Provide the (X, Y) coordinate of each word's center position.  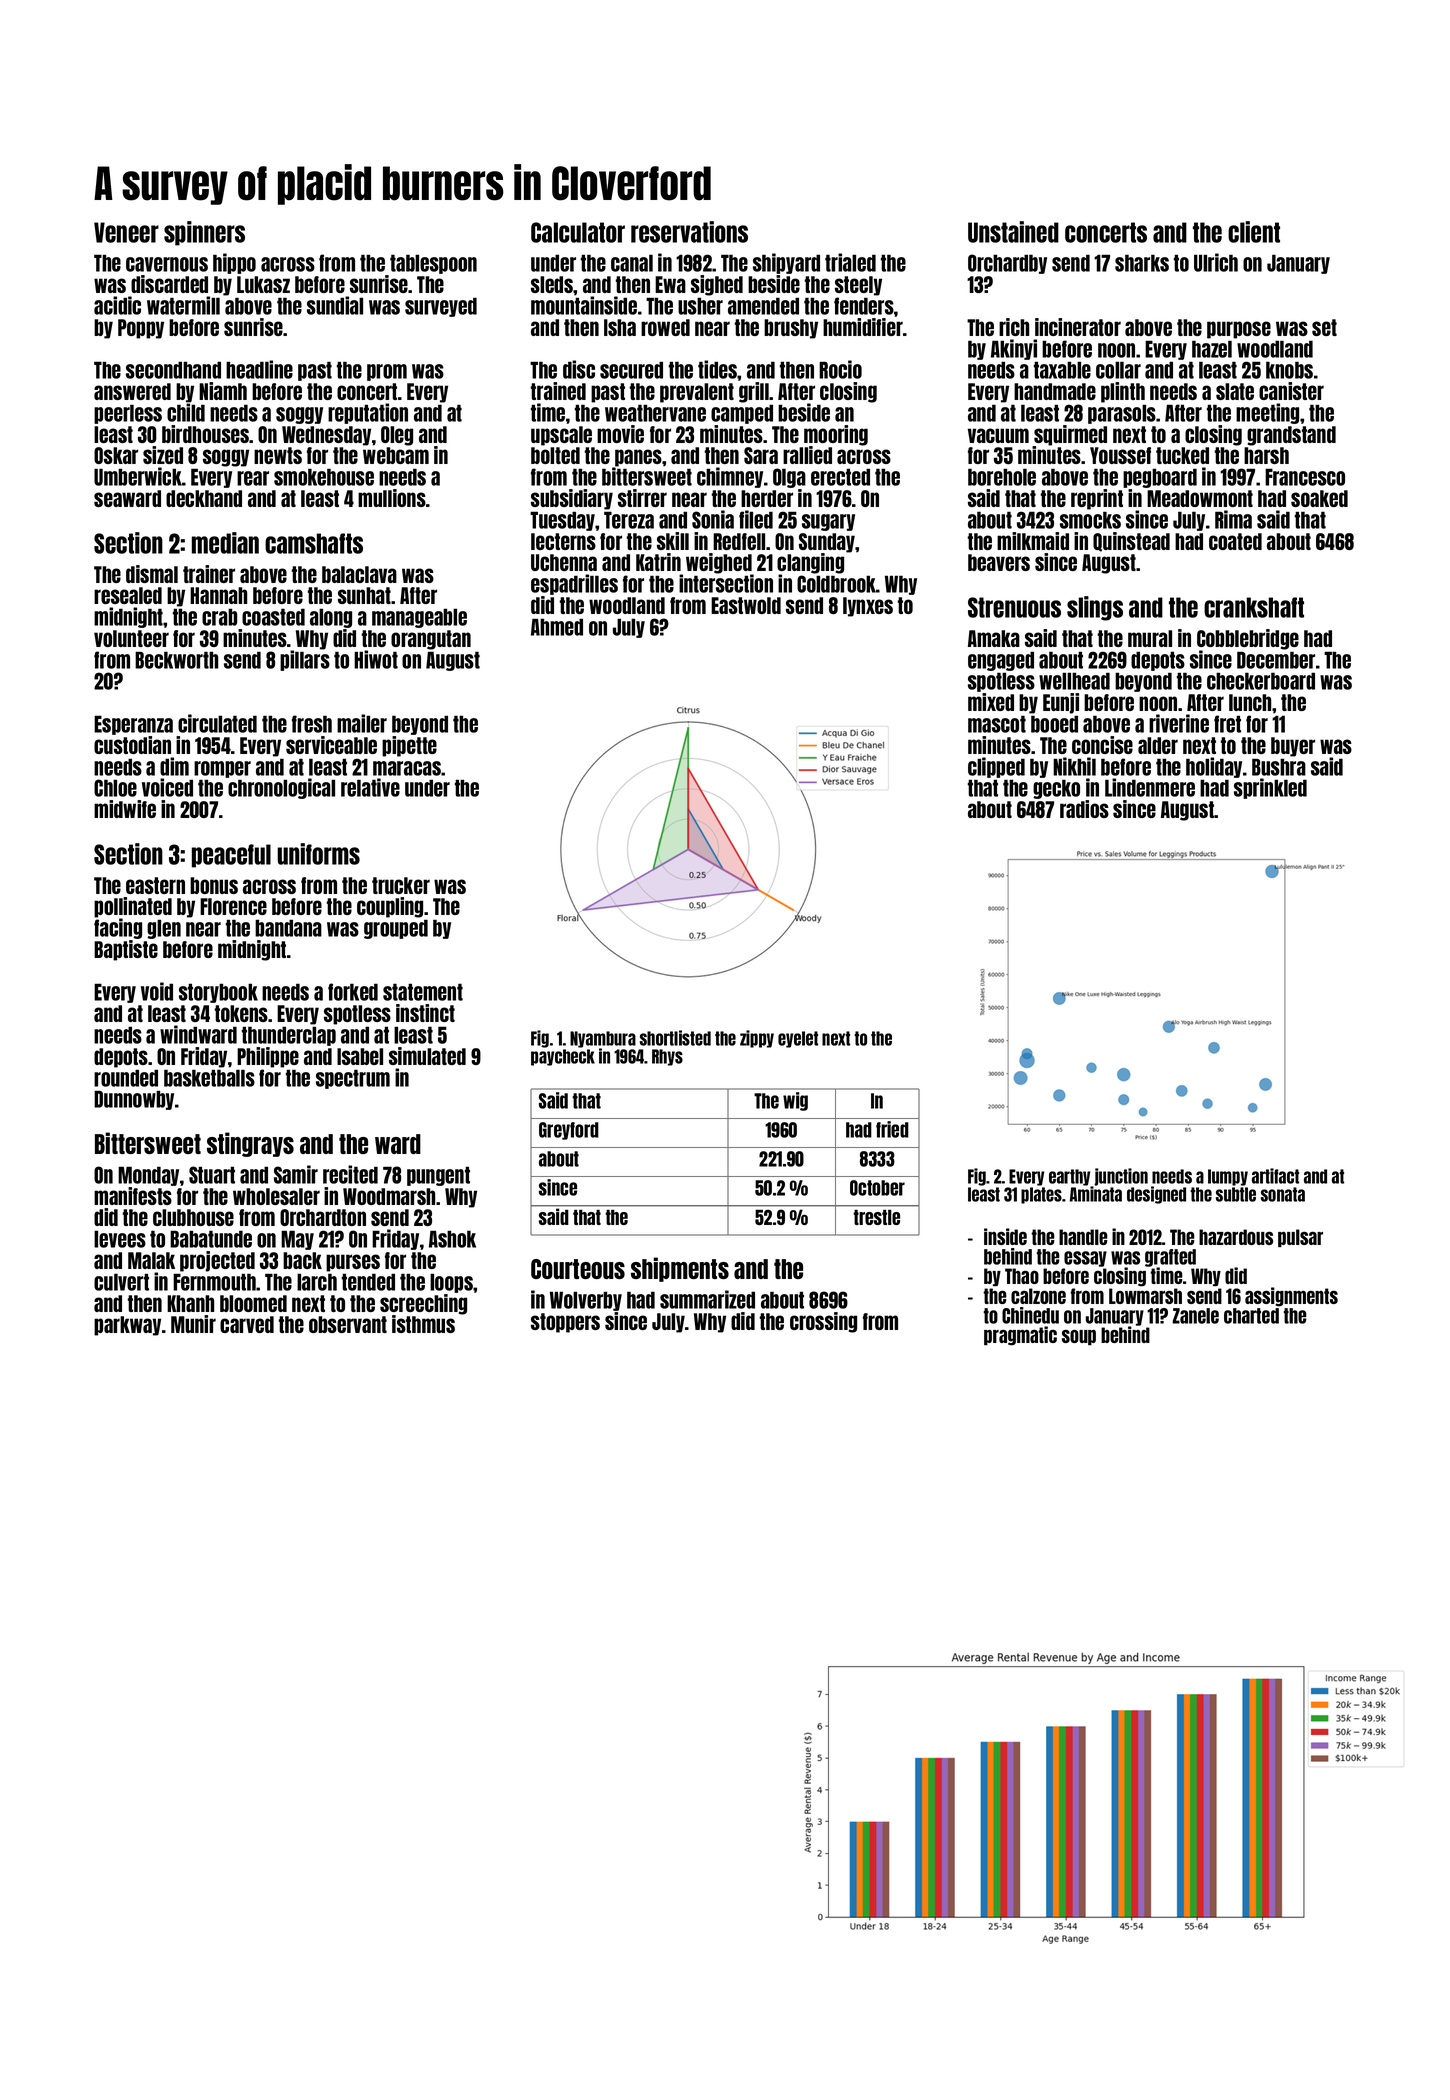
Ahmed (557, 627)
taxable (1062, 370)
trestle (876, 1217)
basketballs (209, 1078)
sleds (552, 284)
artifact (1275, 1176)
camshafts (314, 543)
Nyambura (603, 1039)
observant (348, 1324)
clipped (996, 767)
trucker (401, 885)
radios (1084, 809)
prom (387, 372)
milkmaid (1033, 541)
